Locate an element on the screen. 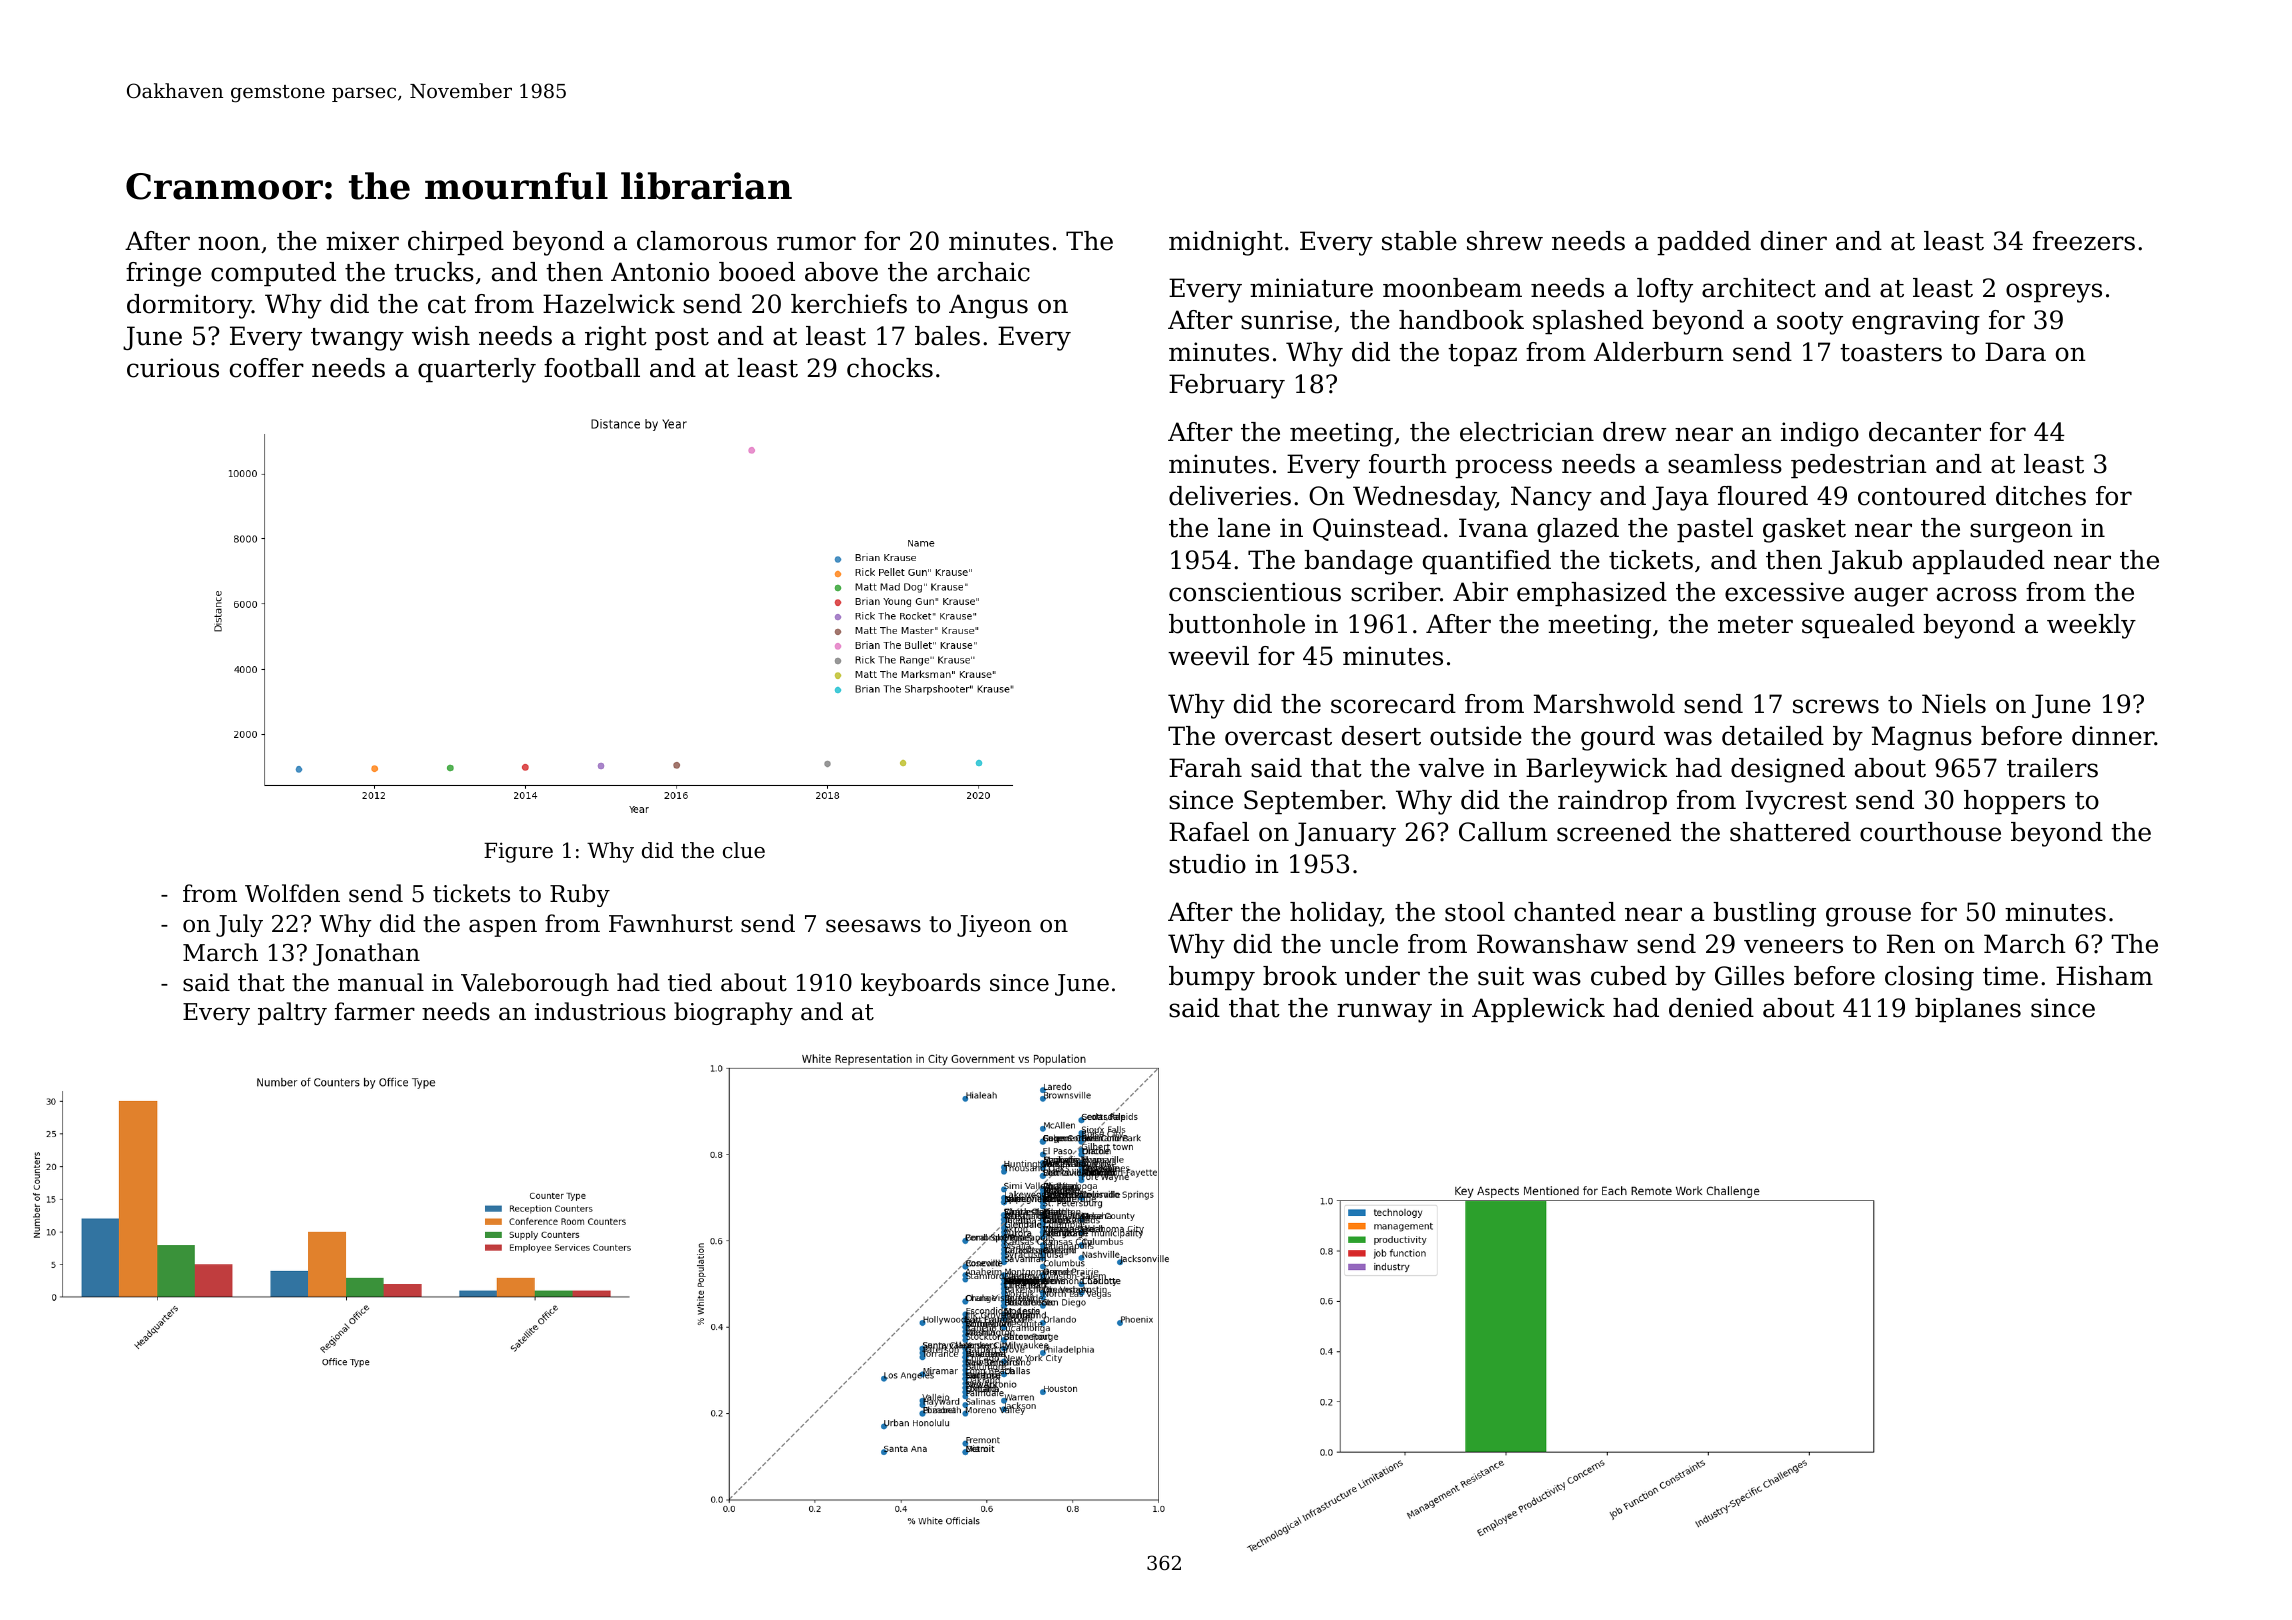 The height and width of the screenshot is (1620, 2292). bustling is located at coordinates (1764, 914).
